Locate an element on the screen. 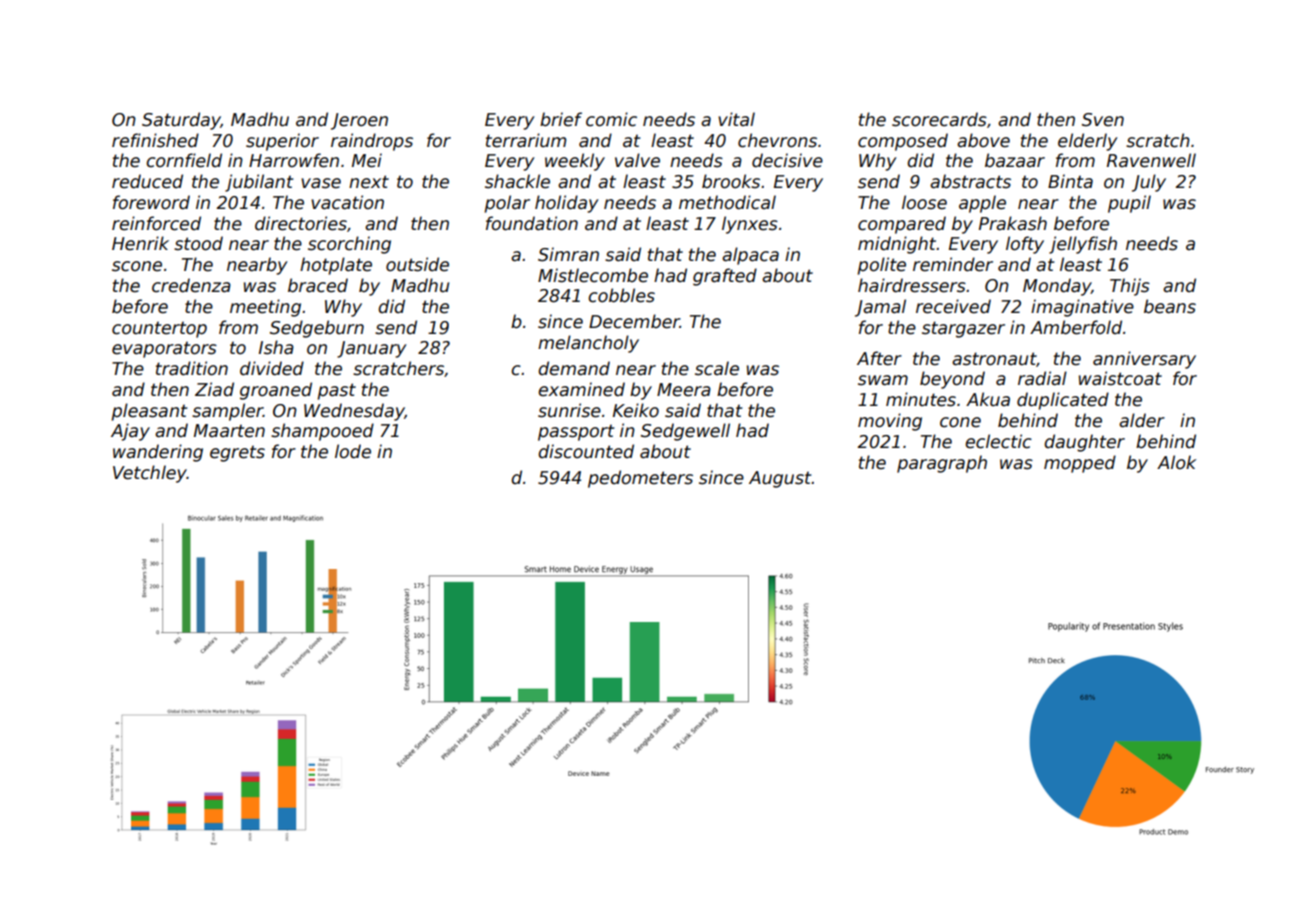 This screenshot has height=924, width=1308. shampooed is located at coordinates (322, 432).
